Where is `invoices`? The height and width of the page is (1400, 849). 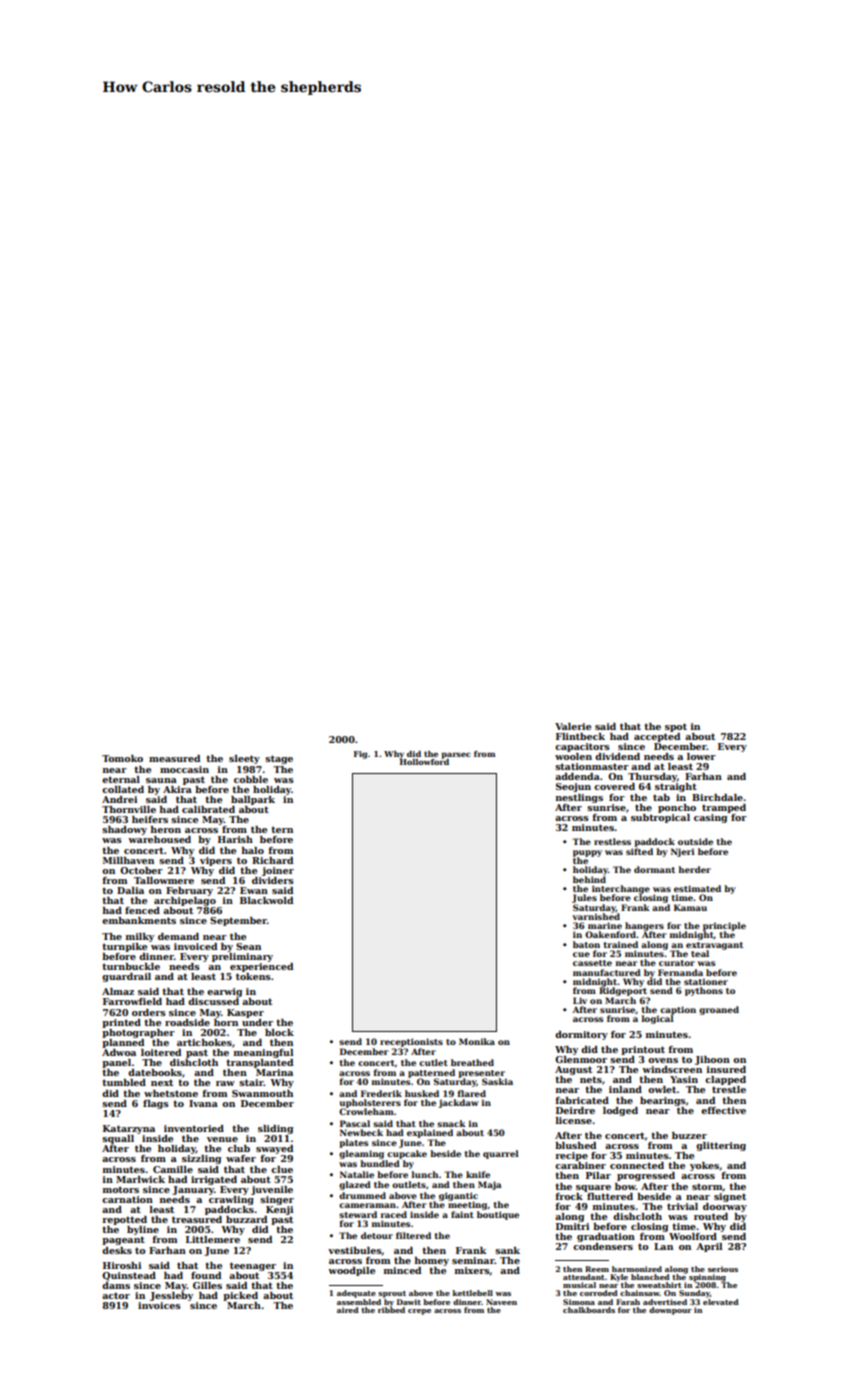 invoices is located at coordinates (159, 1305).
